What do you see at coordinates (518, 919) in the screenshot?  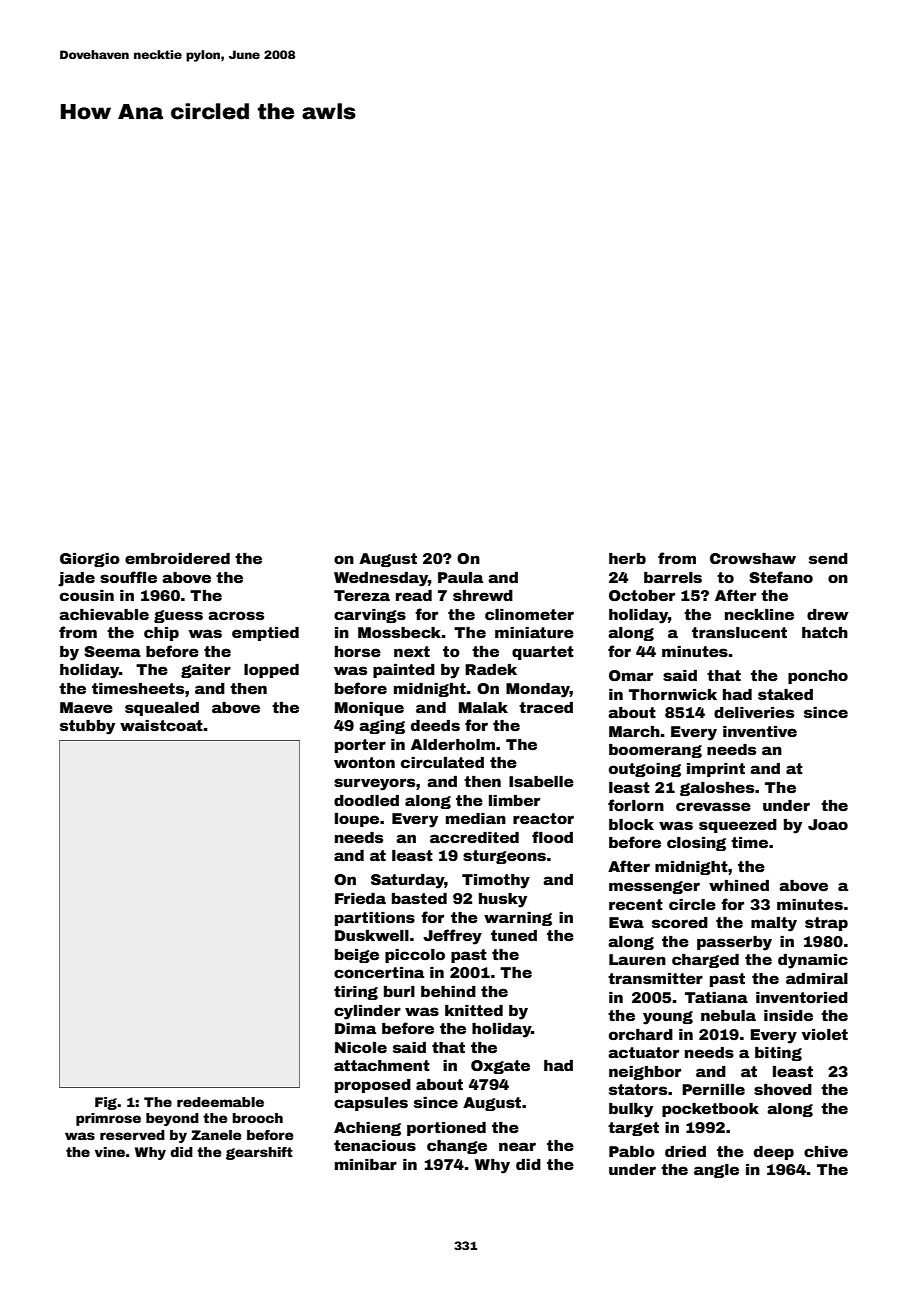 I see `warning` at bounding box center [518, 919].
